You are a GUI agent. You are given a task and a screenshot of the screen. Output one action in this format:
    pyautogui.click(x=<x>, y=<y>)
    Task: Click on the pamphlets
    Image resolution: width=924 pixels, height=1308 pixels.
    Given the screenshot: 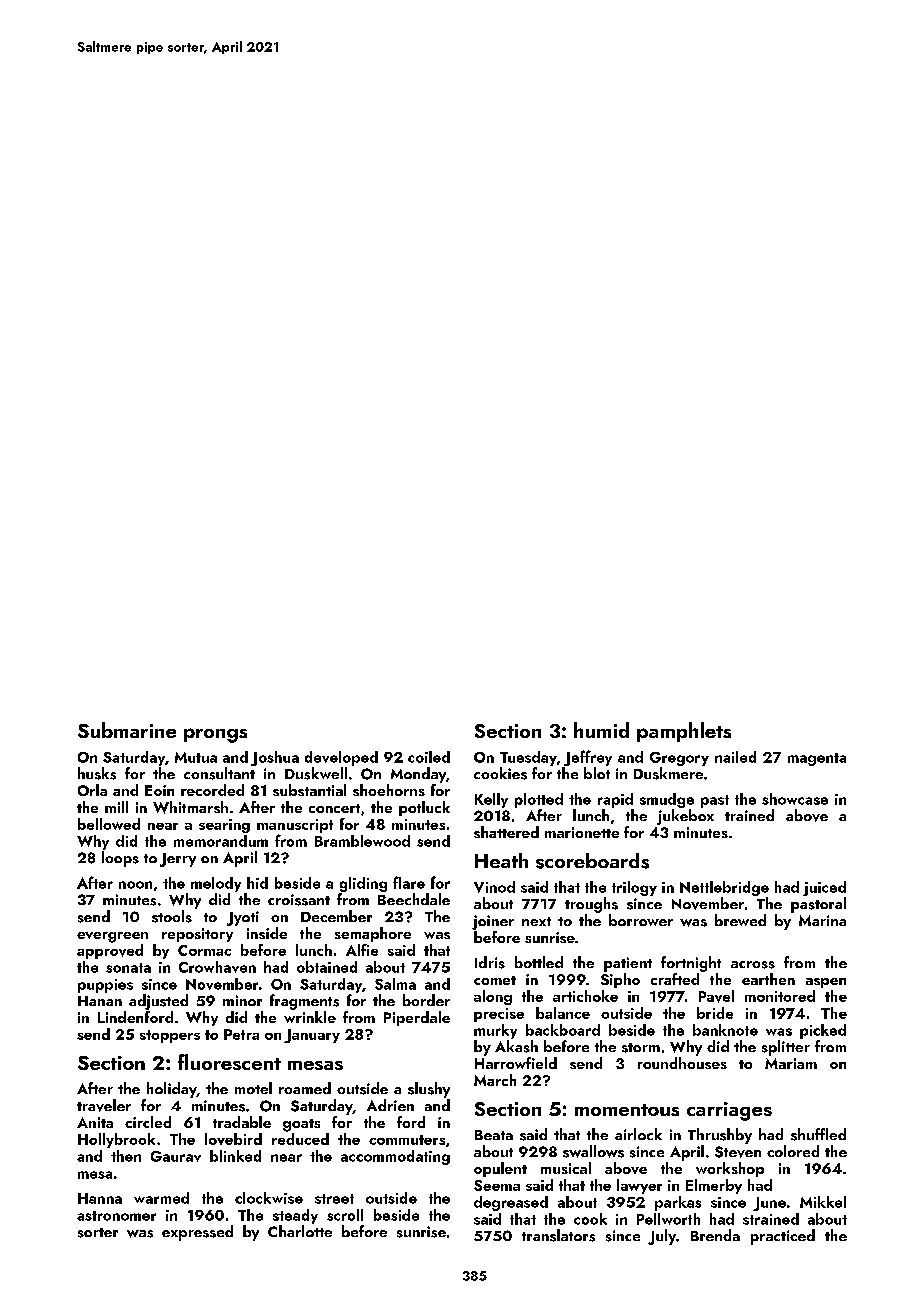 What is the action you would take?
    pyautogui.click(x=684, y=732)
